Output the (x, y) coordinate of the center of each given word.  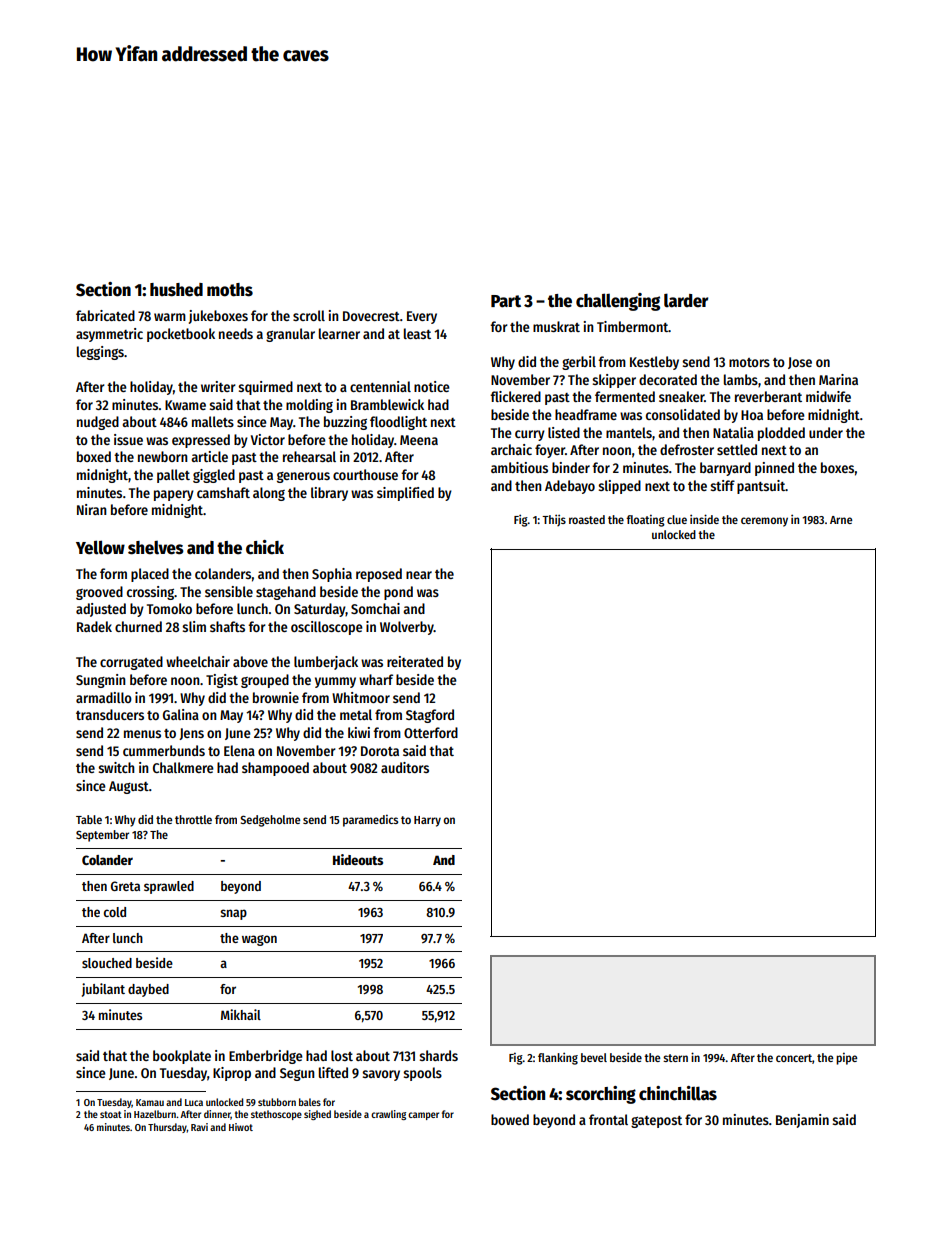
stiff (722, 485)
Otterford (431, 732)
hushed (176, 290)
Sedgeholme (270, 821)
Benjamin (802, 1121)
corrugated (131, 663)
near (419, 575)
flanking (558, 1058)
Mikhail (241, 1014)
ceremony (764, 522)
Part (506, 301)
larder (686, 300)
